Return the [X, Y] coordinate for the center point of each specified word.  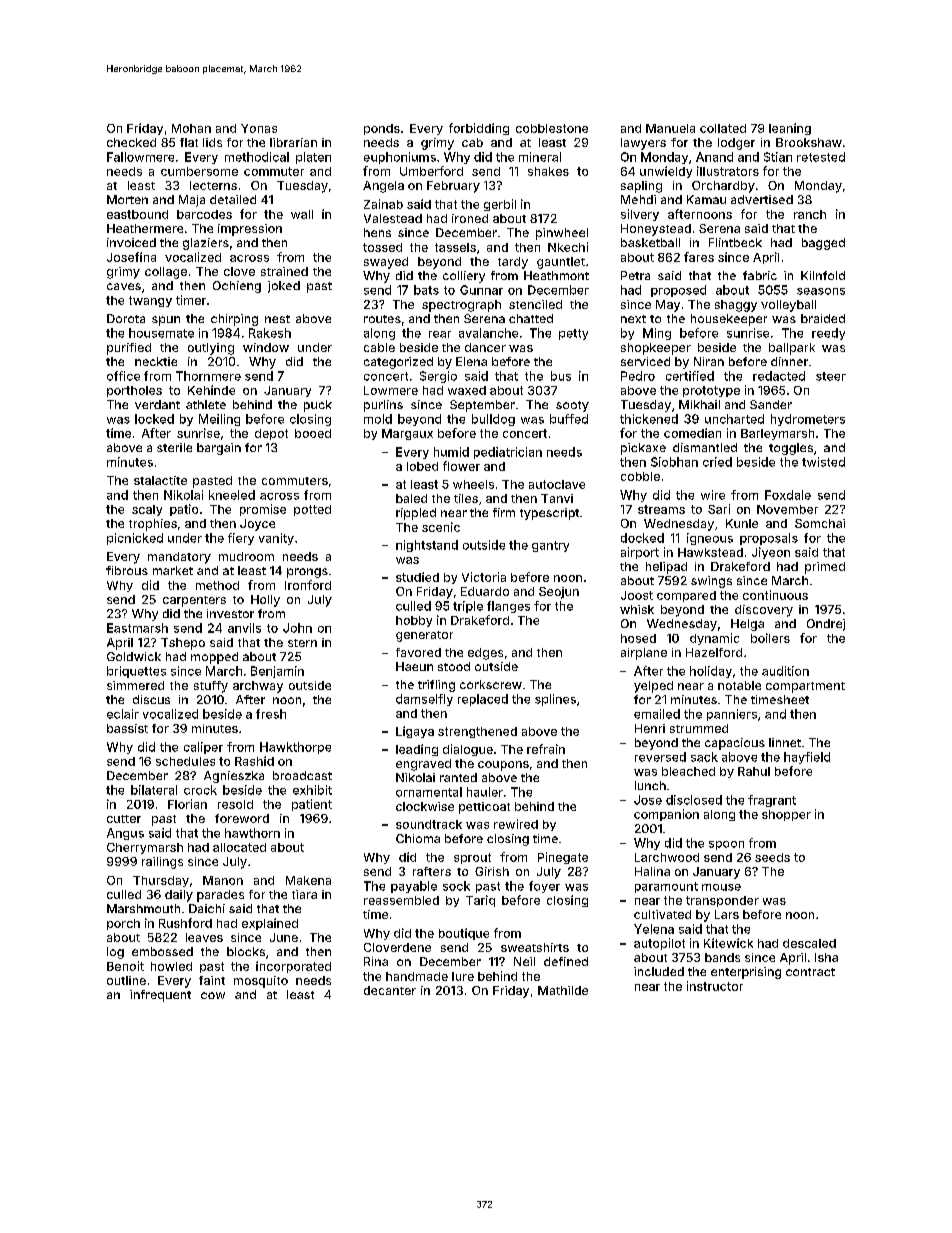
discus [151, 699]
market [173, 570]
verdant [157, 404]
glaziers [206, 244]
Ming [657, 334]
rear [440, 334]
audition [785, 671]
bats [426, 290]
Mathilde [563, 990]
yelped [653, 687]
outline [126, 980]
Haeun [414, 666]
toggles [791, 449]
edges [485, 654]
